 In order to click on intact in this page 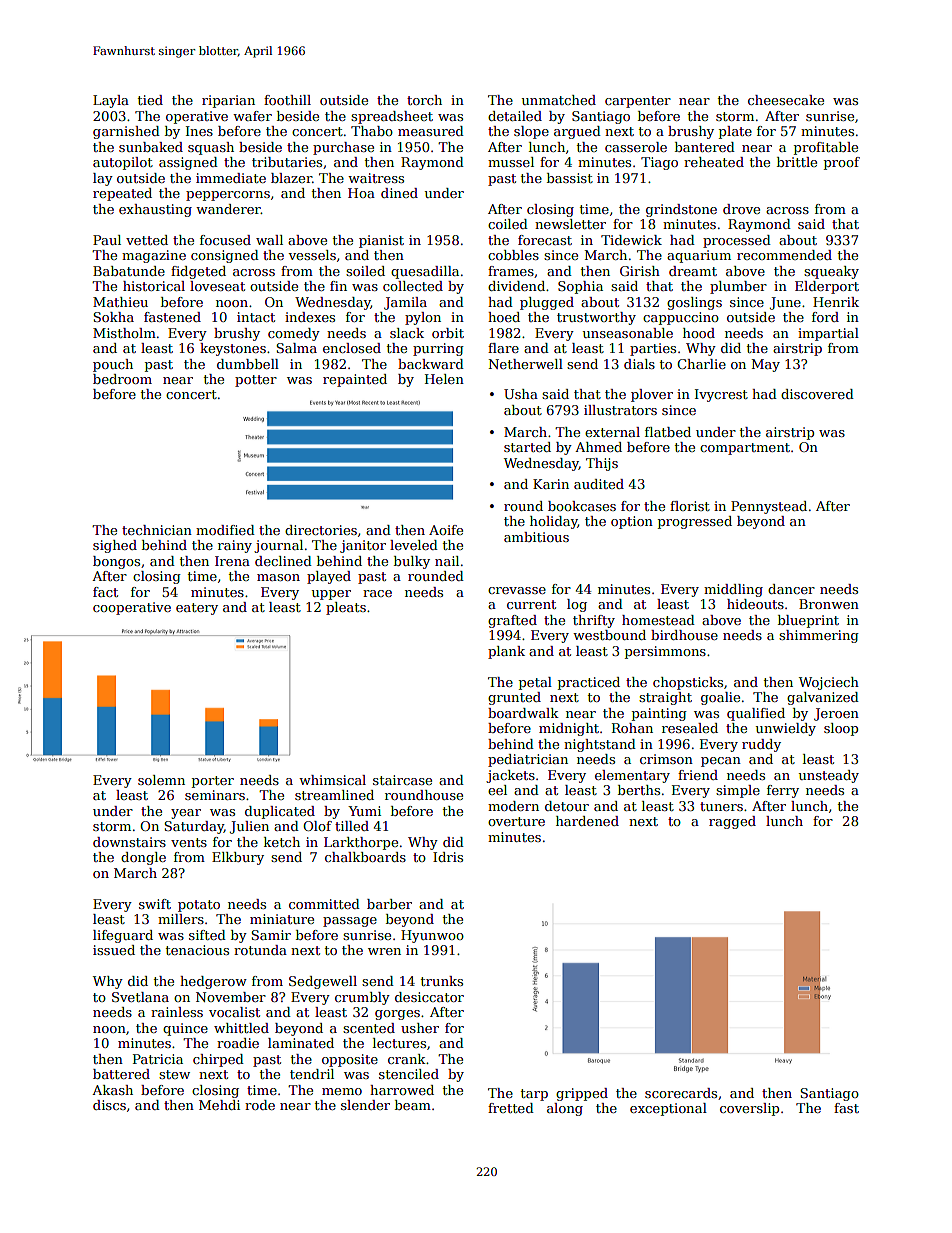, I will do `click(256, 317)`.
